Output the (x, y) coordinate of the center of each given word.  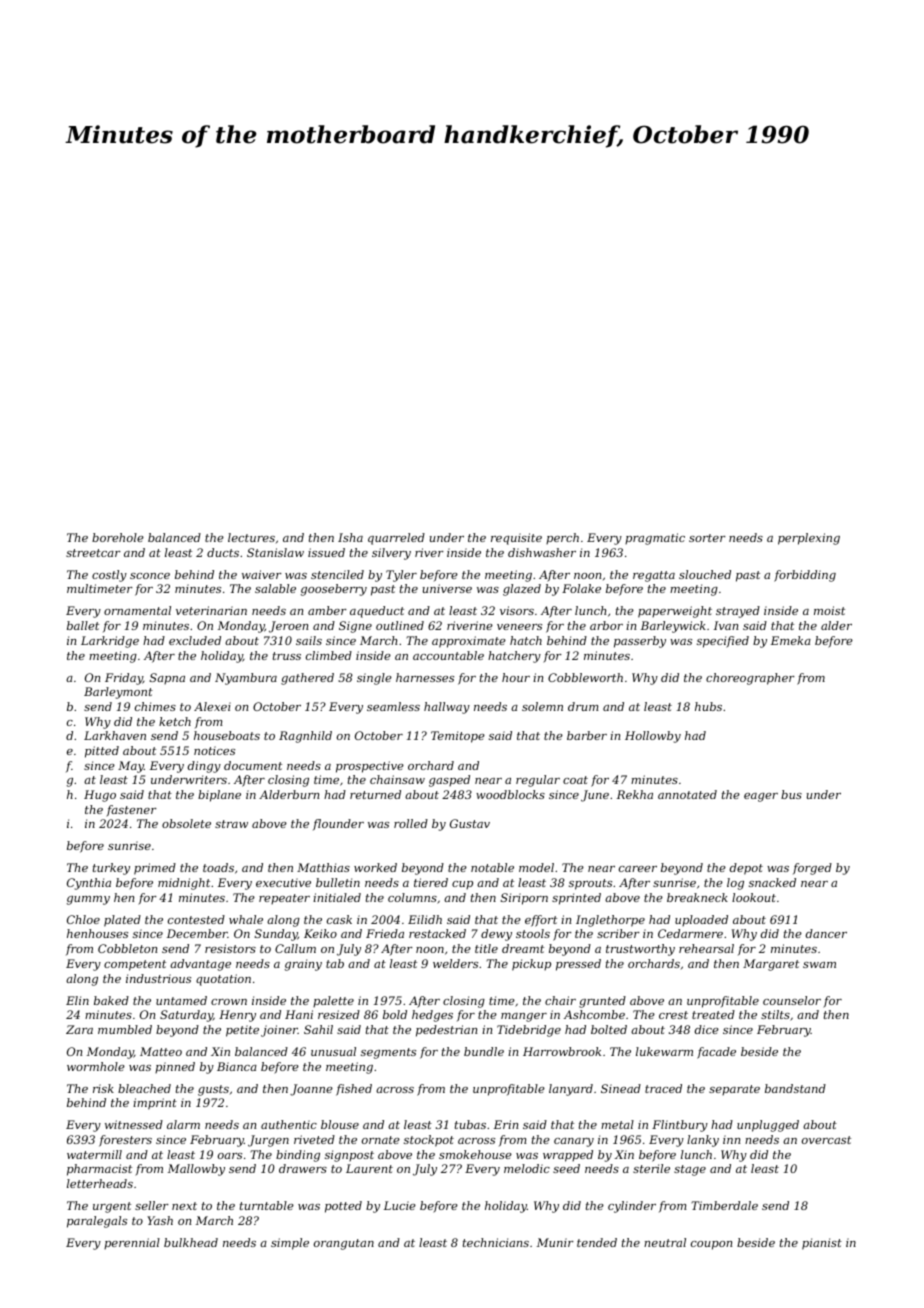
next (184, 1206)
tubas (470, 1124)
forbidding (805, 576)
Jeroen (288, 627)
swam (819, 965)
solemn (542, 706)
